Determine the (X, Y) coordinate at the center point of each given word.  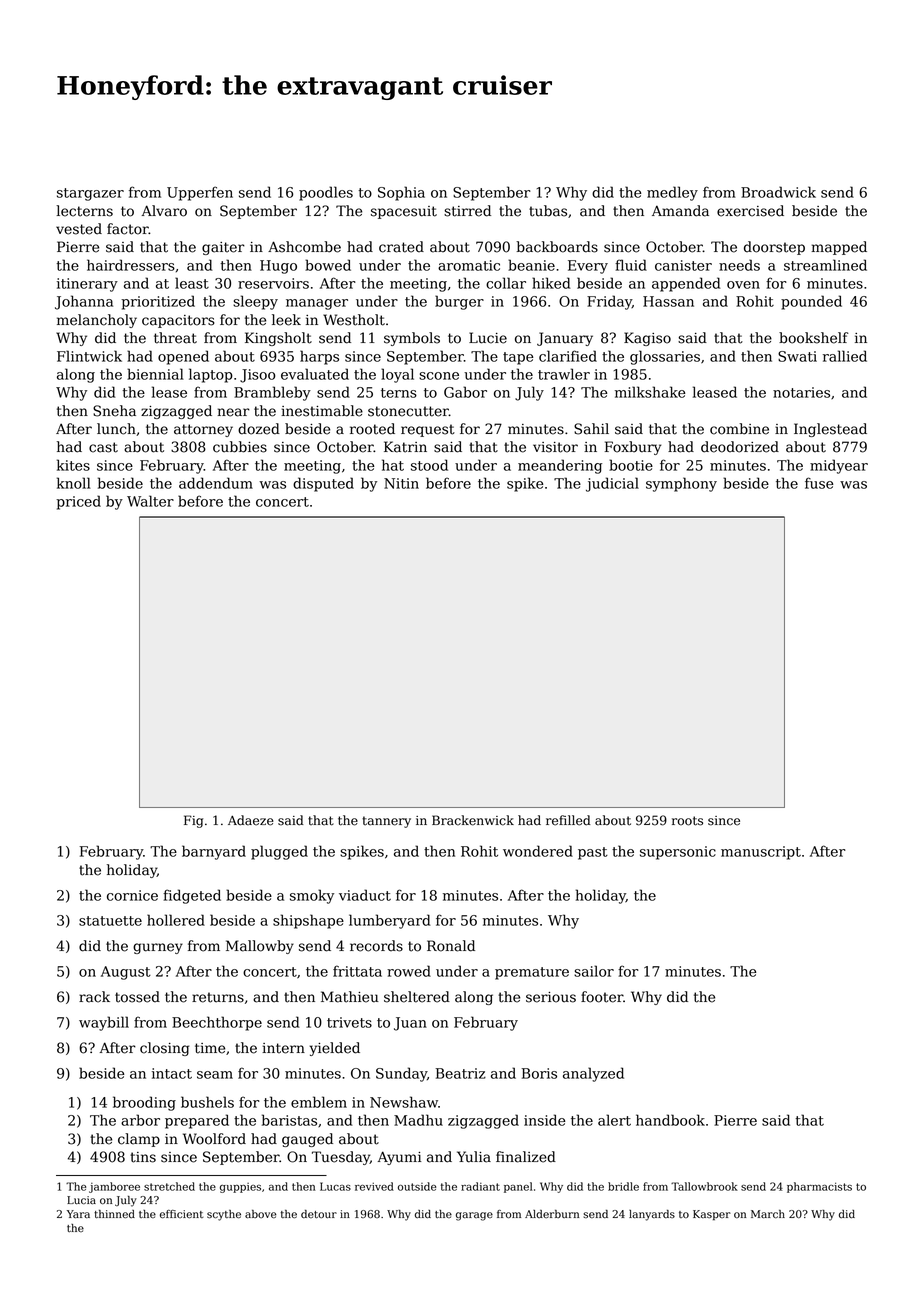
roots (687, 821)
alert (614, 1120)
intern (283, 1048)
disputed (323, 484)
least (192, 283)
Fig (193, 821)
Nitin (401, 483)
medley (672, 193)
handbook (670, 1120)
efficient (181, 1214)
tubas (548, 211)
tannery (386, 822)
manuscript (761, 853)
